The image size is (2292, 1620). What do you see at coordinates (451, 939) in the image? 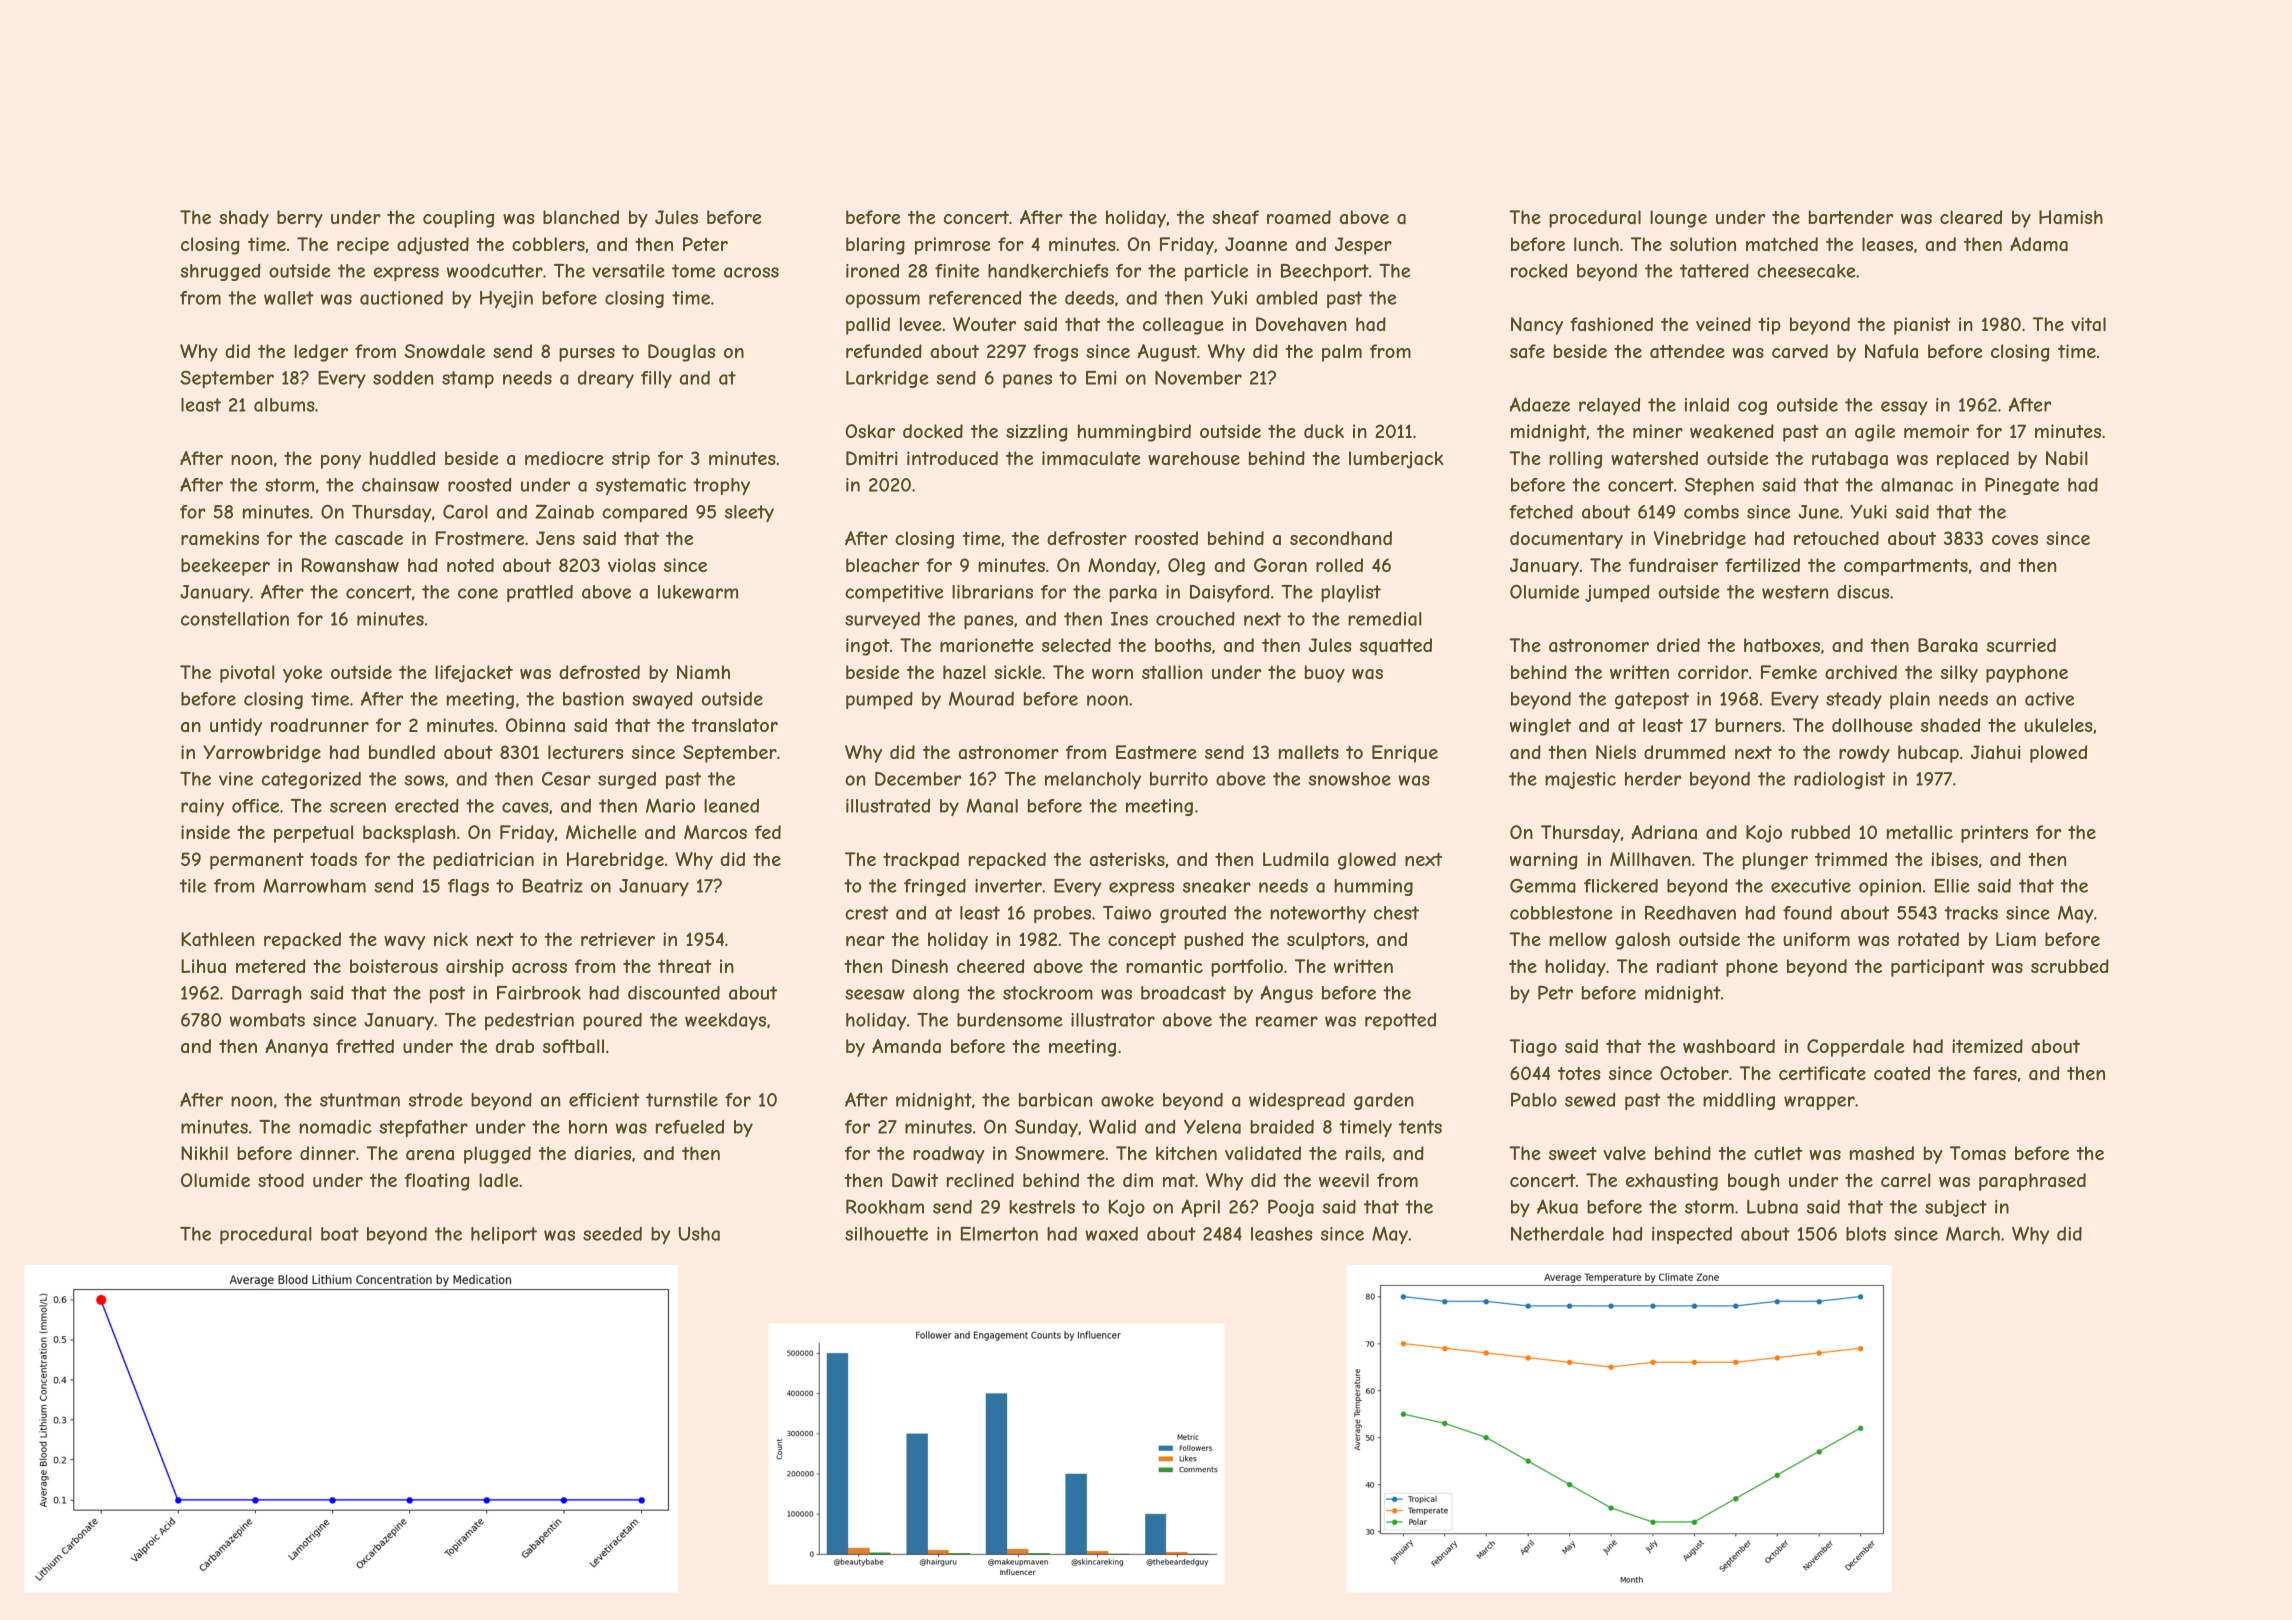
I see `nick` at bounding box center [451, 939].
